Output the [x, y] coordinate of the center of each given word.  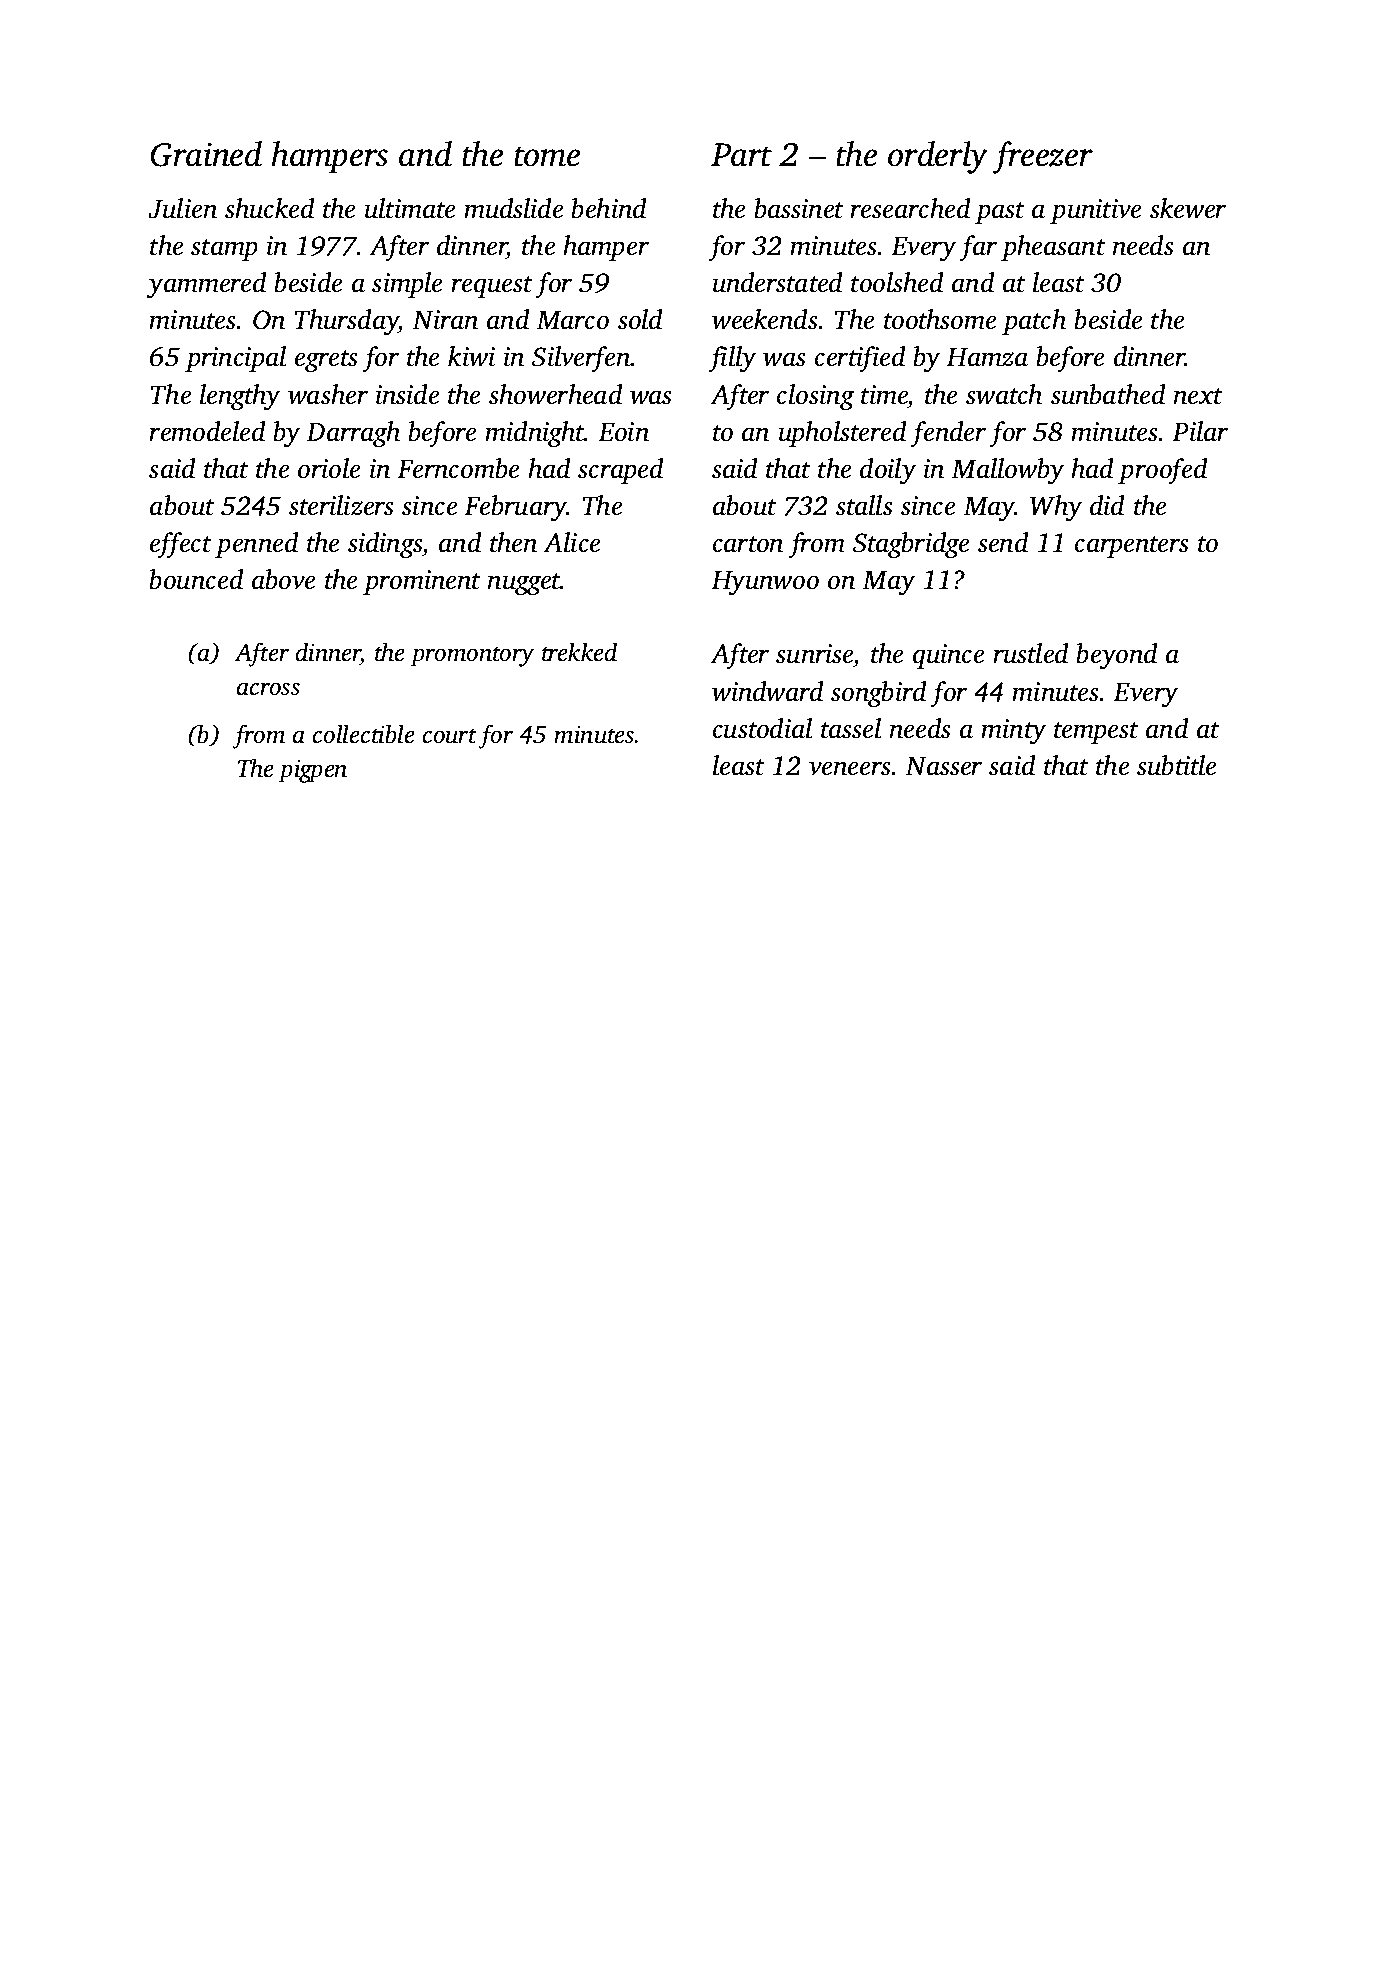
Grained [206, 154]
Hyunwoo [765, 583]
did [1107, 505]
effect [181, 545]
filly [732, 359]
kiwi [471, 356]
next [1198, 396]
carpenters [1132, 547]
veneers [850, 768]
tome [547, 156]
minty [1013, 731]
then [513, 542]
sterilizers [341, 505]
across [268, 689]
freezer [1042, 157]
